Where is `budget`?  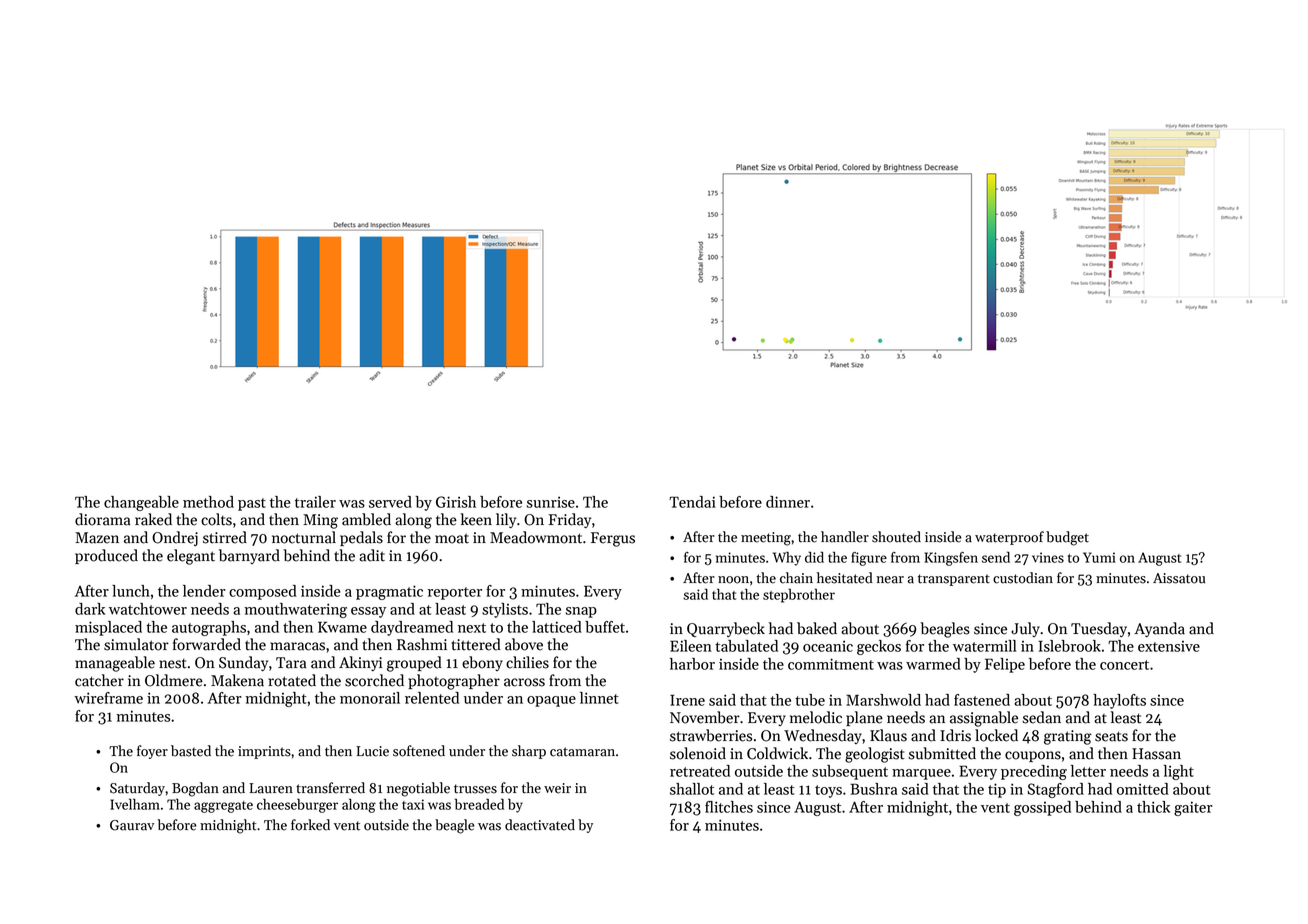 budget is located at coordinates (1067, 538).
